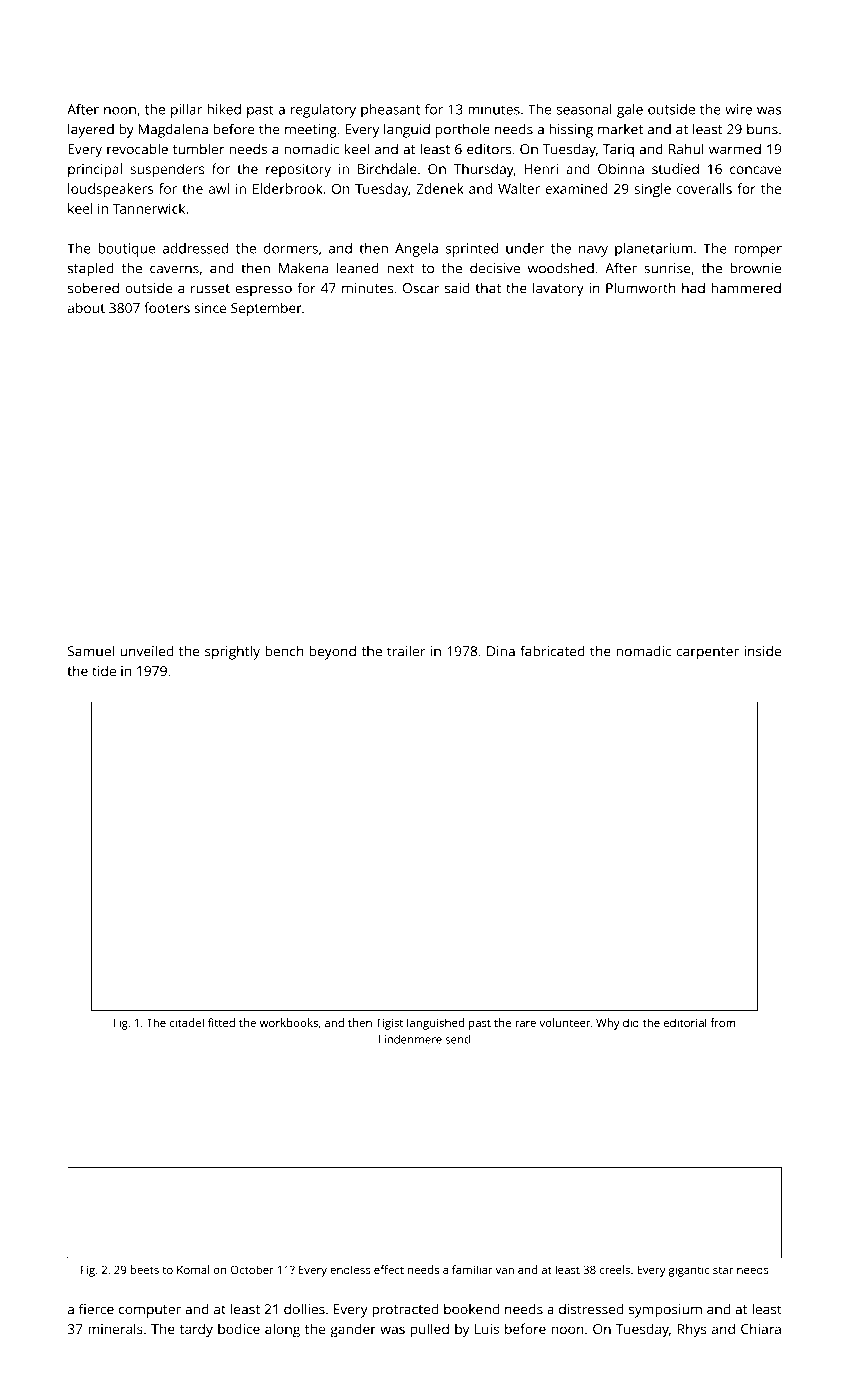  What do you see at coordinates (350, 1269) in the image?
I see `endless` at bounding box center [350, 1269].
